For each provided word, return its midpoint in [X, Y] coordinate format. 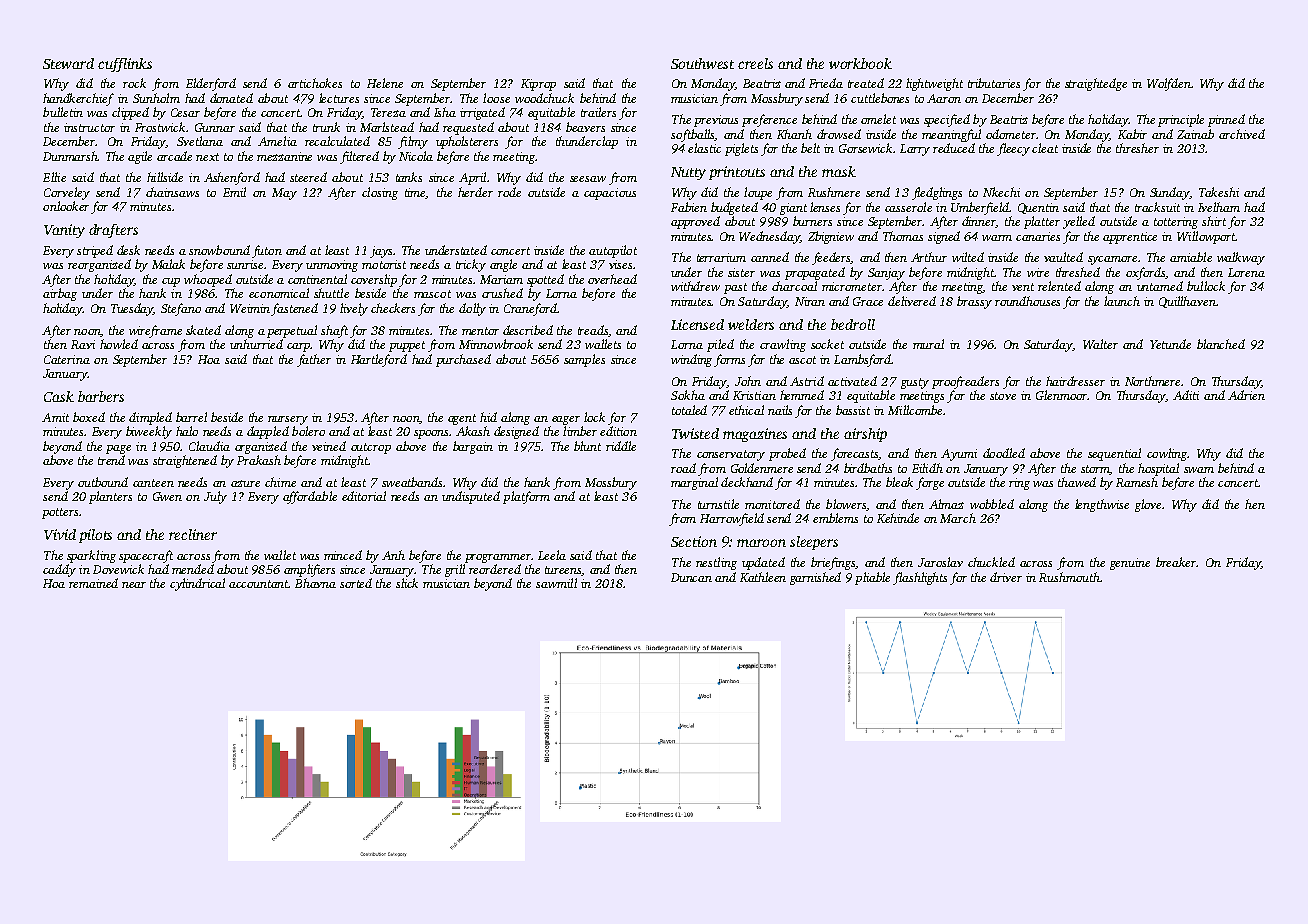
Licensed [697, 324]
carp [298, 347]
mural [928, 344]
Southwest [702, 63]
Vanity [64, 231]
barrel [191, 417]
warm [997, 238]
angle [503, 265]
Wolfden [1169, 84]
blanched [1221, 344]
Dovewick [118, 569]
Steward [68, 63]
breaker [1176, 562]
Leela [552, 555]
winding [691, 360]
